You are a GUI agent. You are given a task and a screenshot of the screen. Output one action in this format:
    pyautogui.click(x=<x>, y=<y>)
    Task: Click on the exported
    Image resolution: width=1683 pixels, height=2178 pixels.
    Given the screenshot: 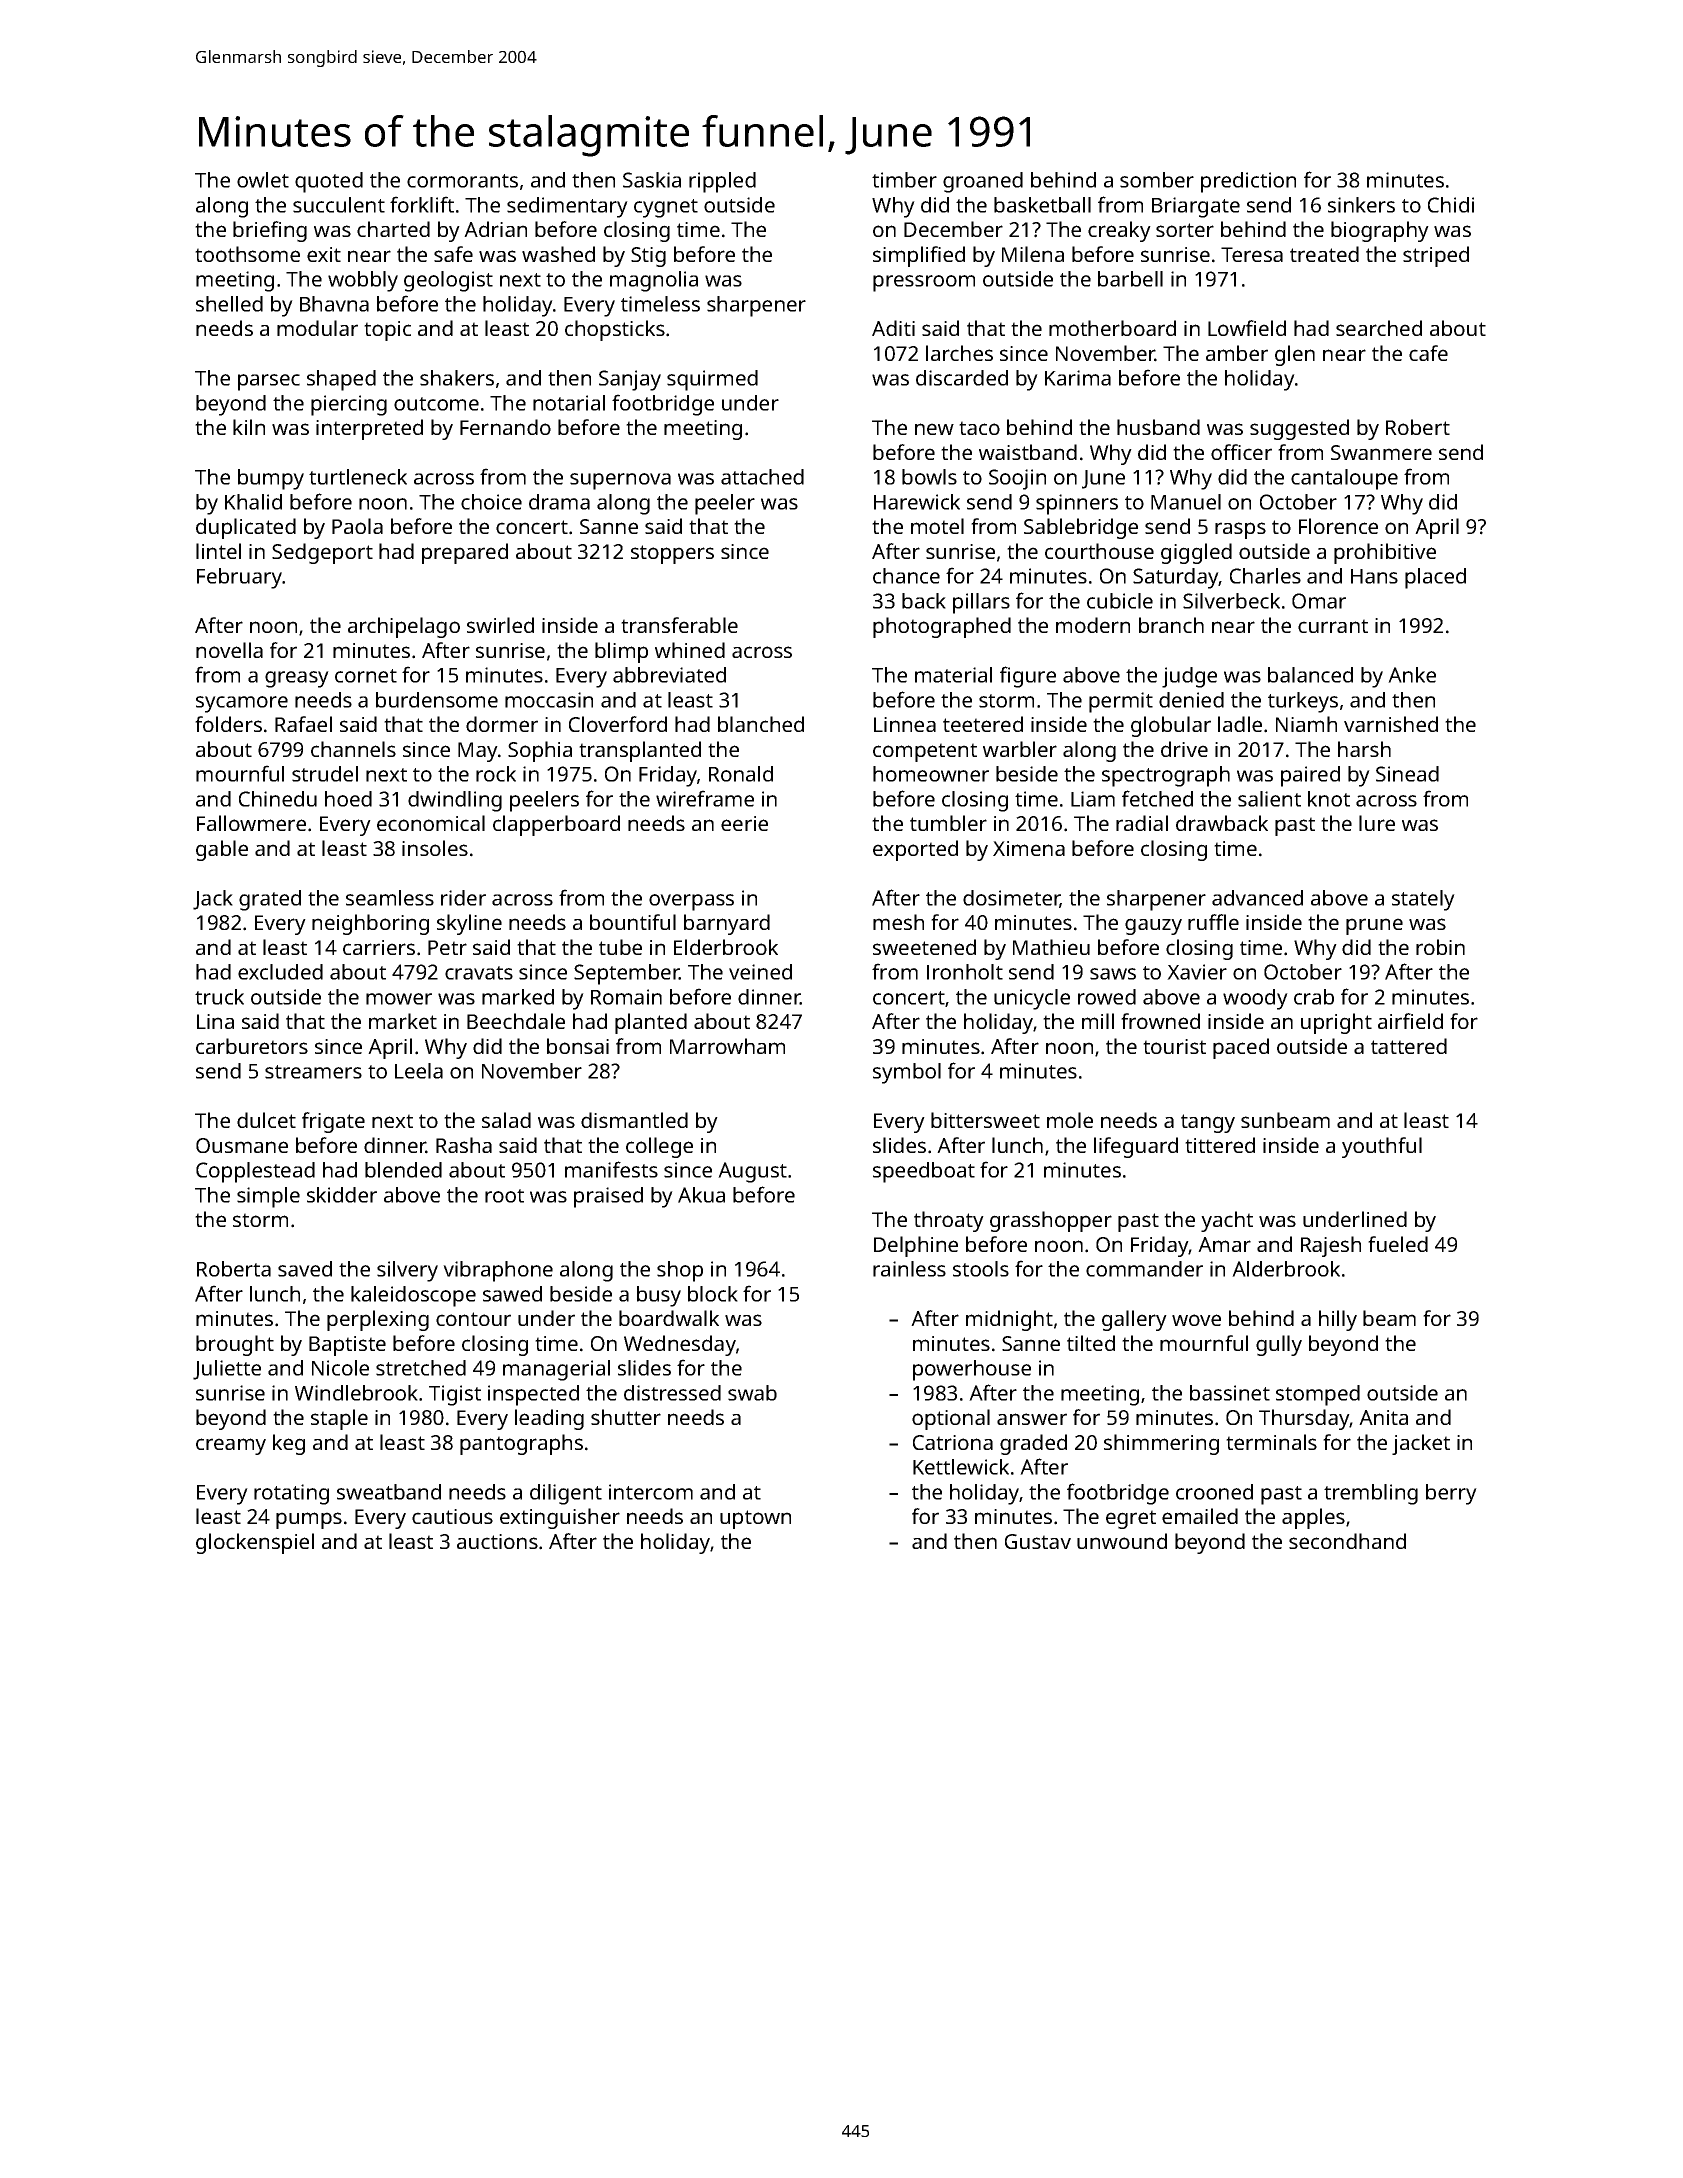 What is the action you would take?
    pyautogui.click(x=915, y=850)
